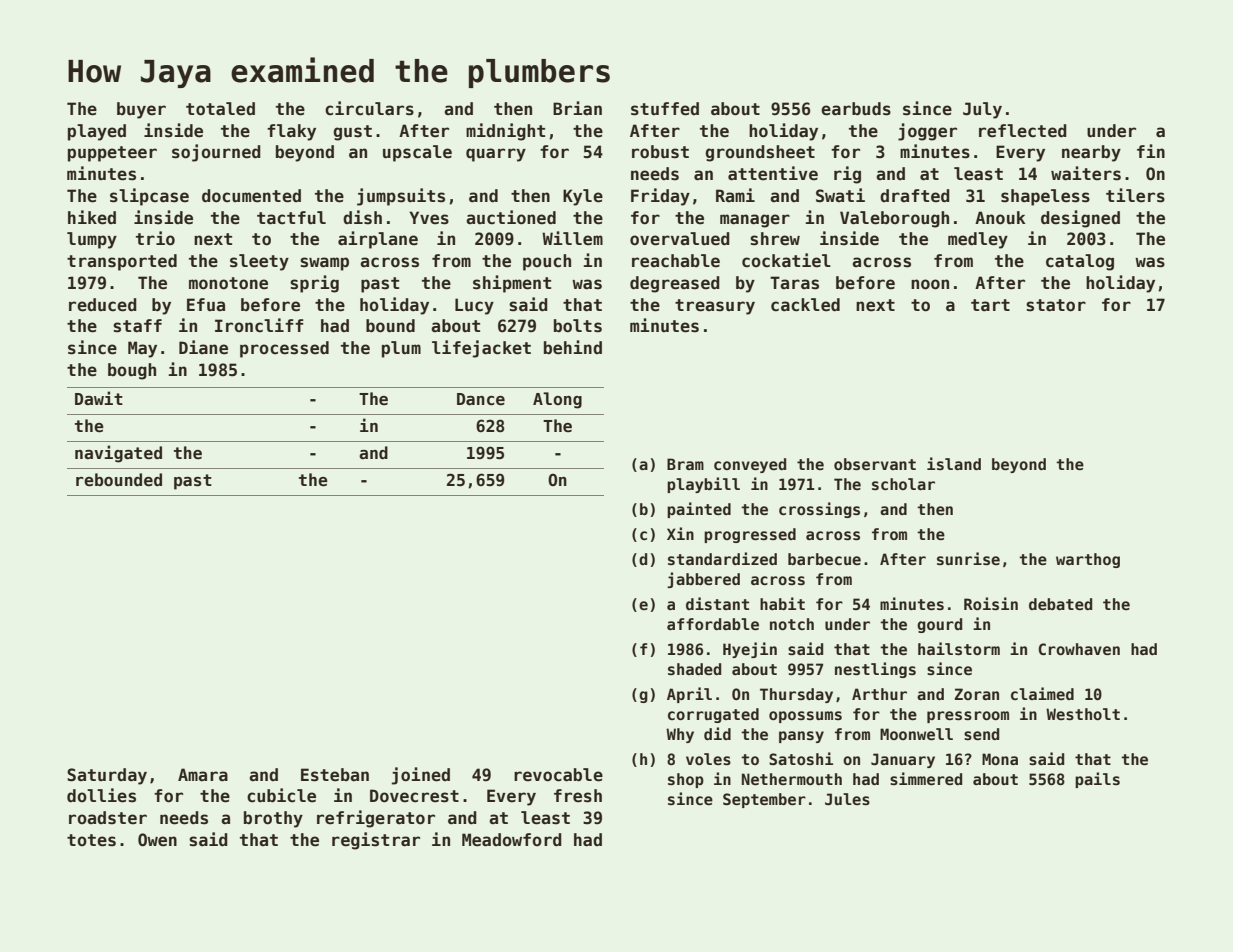 The image size is (1233, 952). Describe the element at coordinates (1088, 560) in the document. I see `warthog` at that location.
